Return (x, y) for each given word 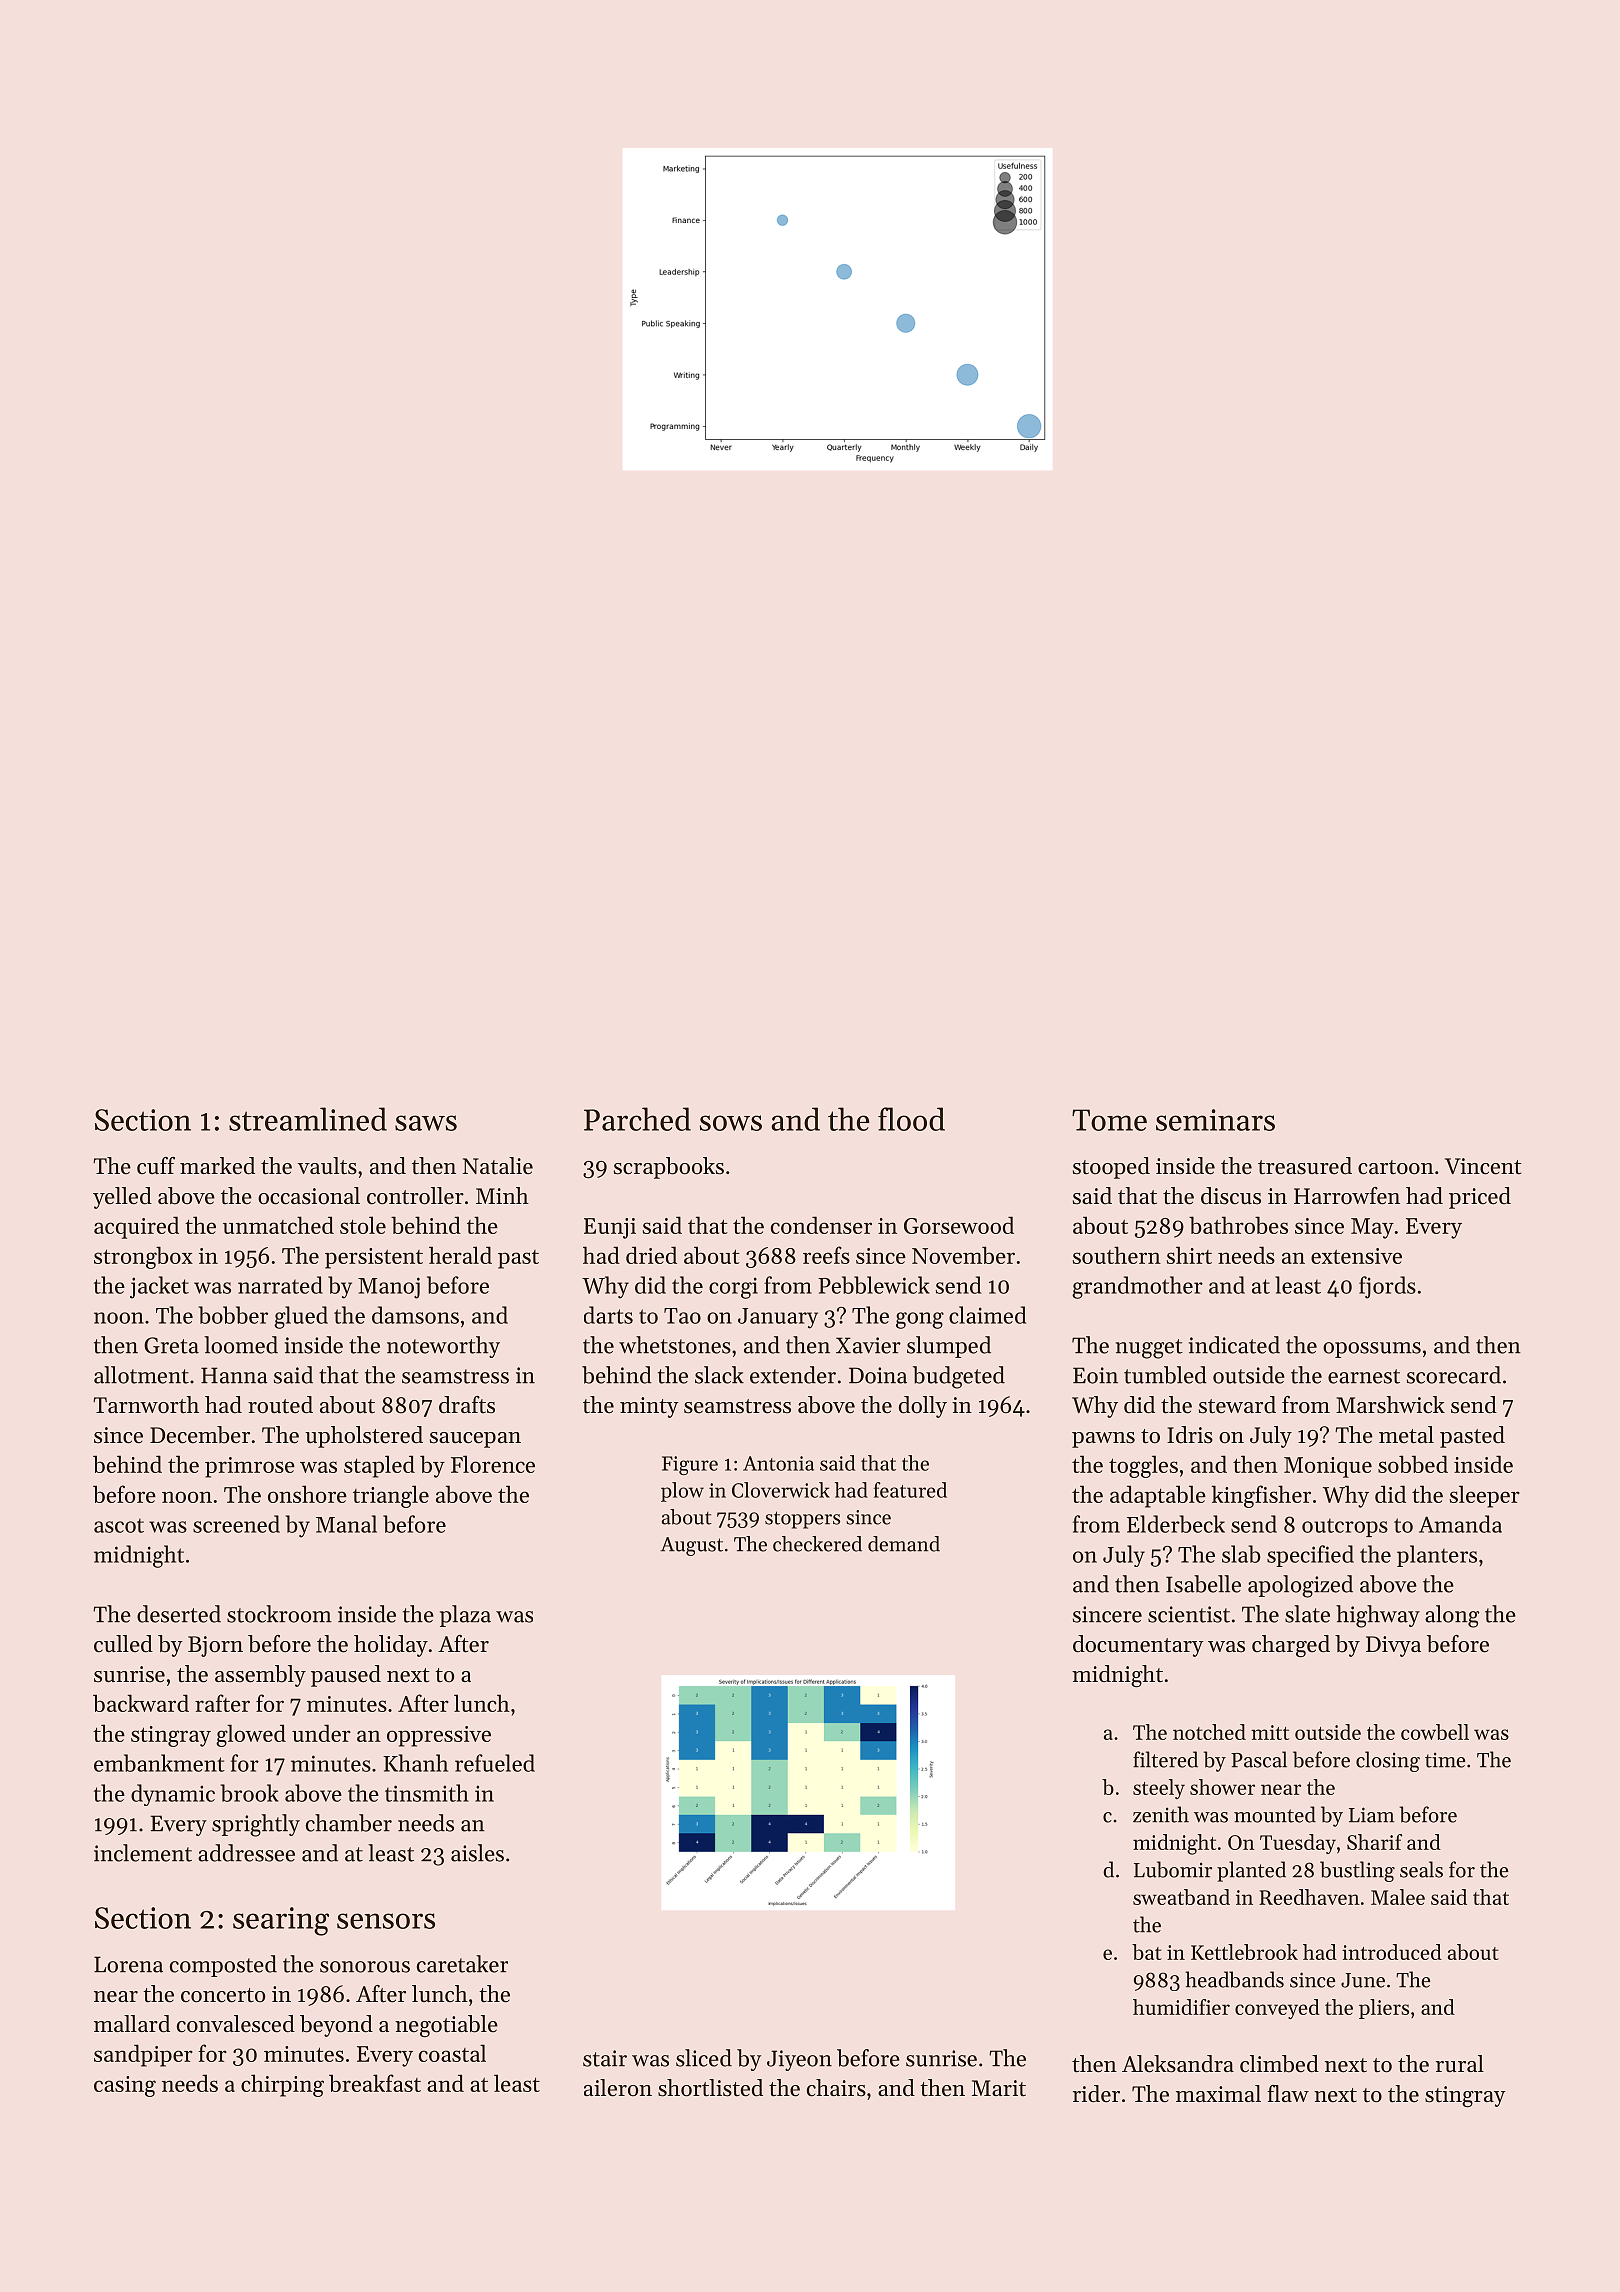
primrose (250, 1467)
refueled (495, 1763)
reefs (826, 1255)
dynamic (173, 1795)
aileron (618, 2088)
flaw (1288, 2093)
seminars (1215, 1120)
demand (904, 1544)
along (1452, 1616)
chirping (282, 2085)
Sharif (1374, 1842)
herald (460, 1255)
